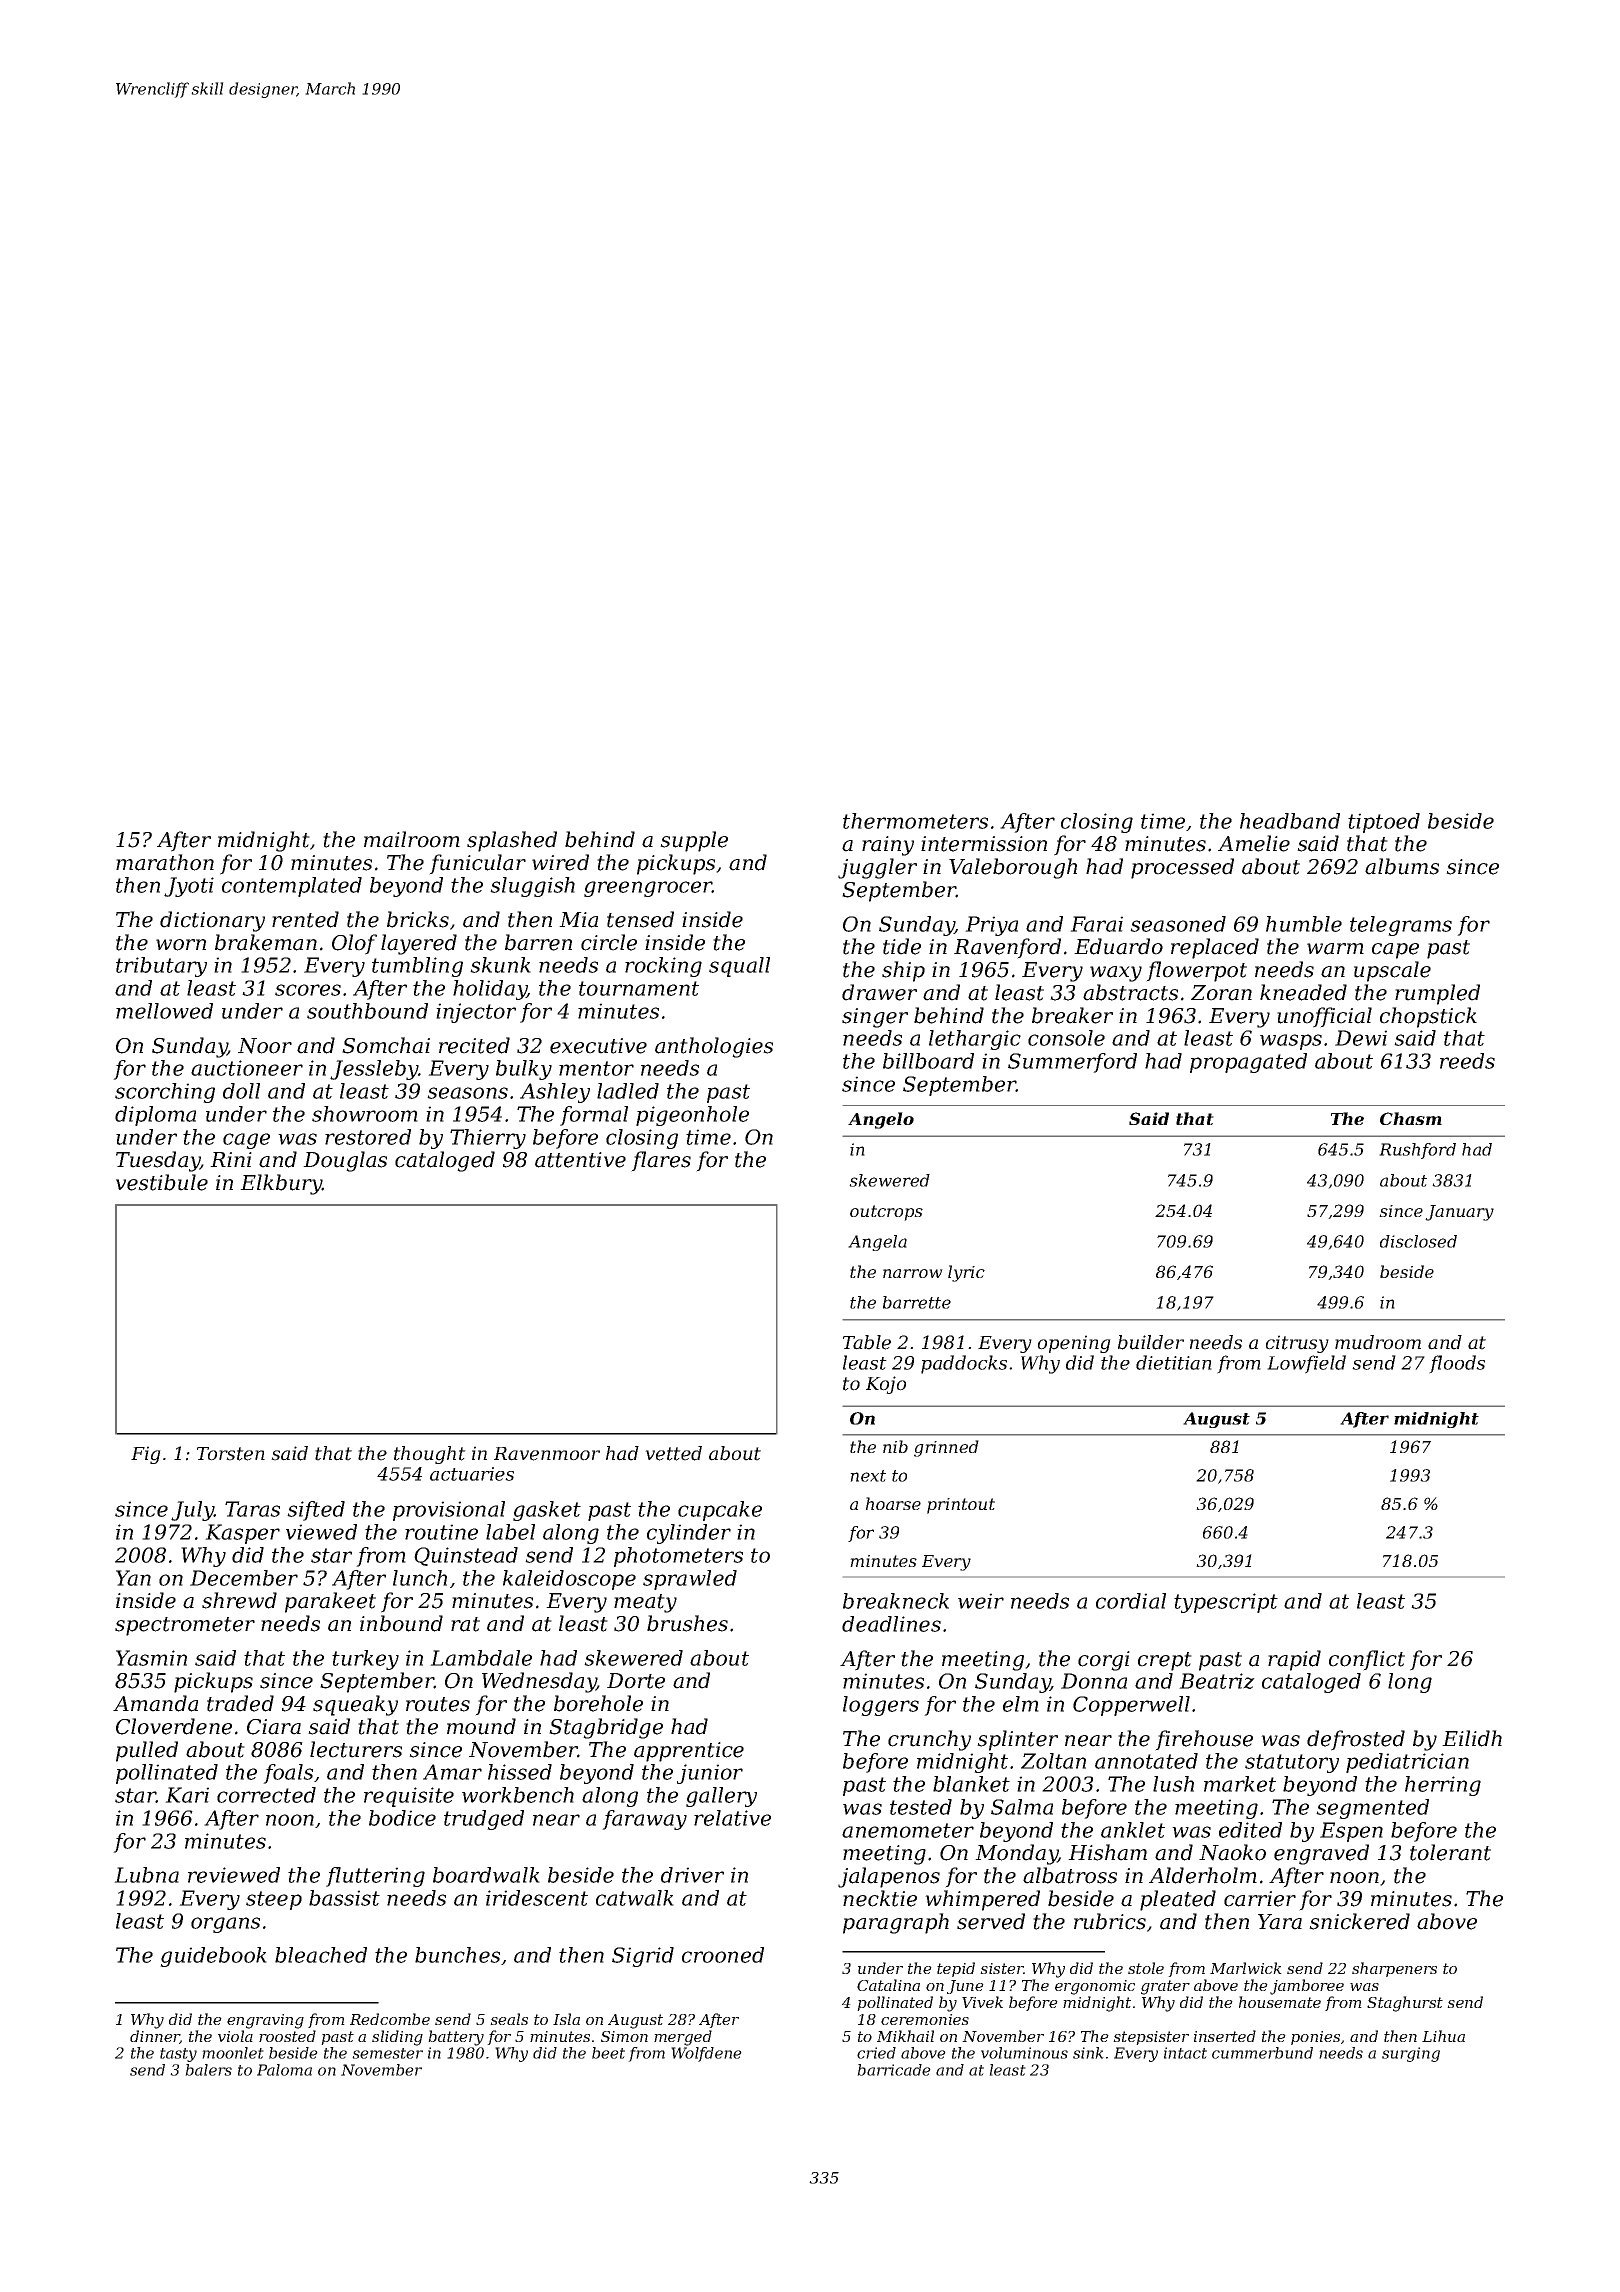 This image has width=1620, height=2292. I want to click on disclosed, so click(1418, 1241).
